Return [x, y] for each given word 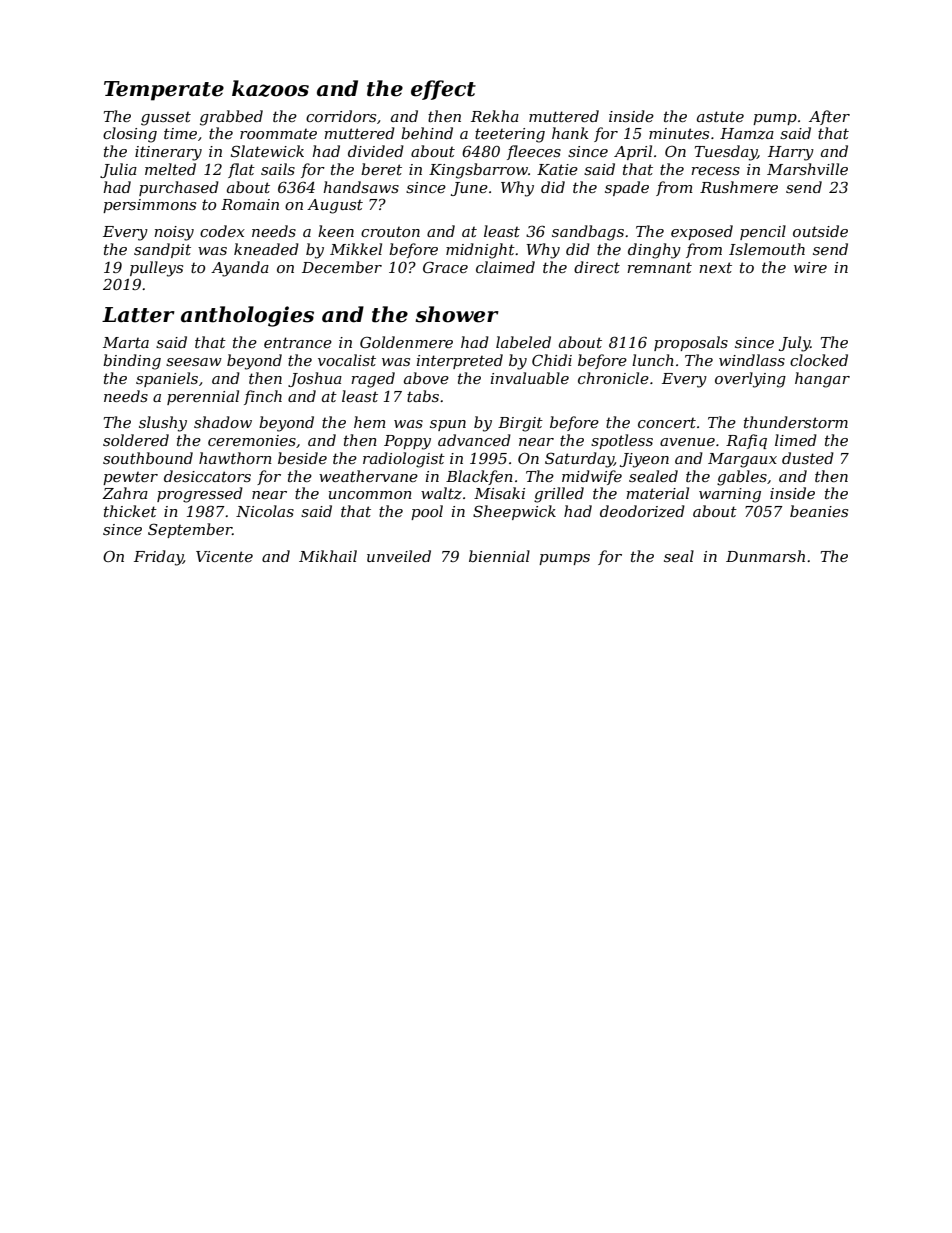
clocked [819, 360]
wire [810, 267]
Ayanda [240, 269]
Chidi [552, 360]
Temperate [164, 91]
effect [443, 90]
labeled [523, 342]
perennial [203, 397]
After [829, 117]
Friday [158, 558]
